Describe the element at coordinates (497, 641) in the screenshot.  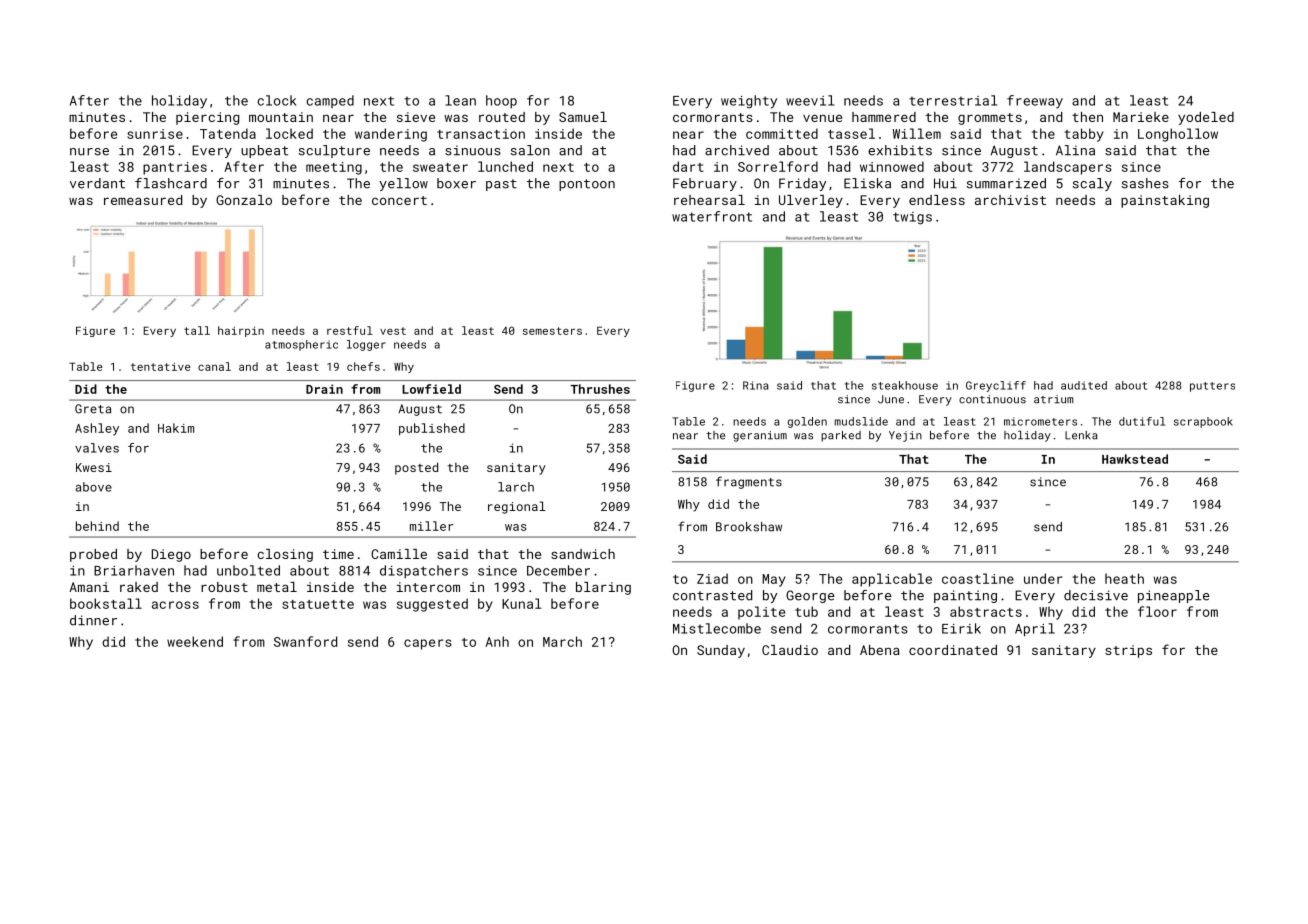
I see `Anh` at that location.
